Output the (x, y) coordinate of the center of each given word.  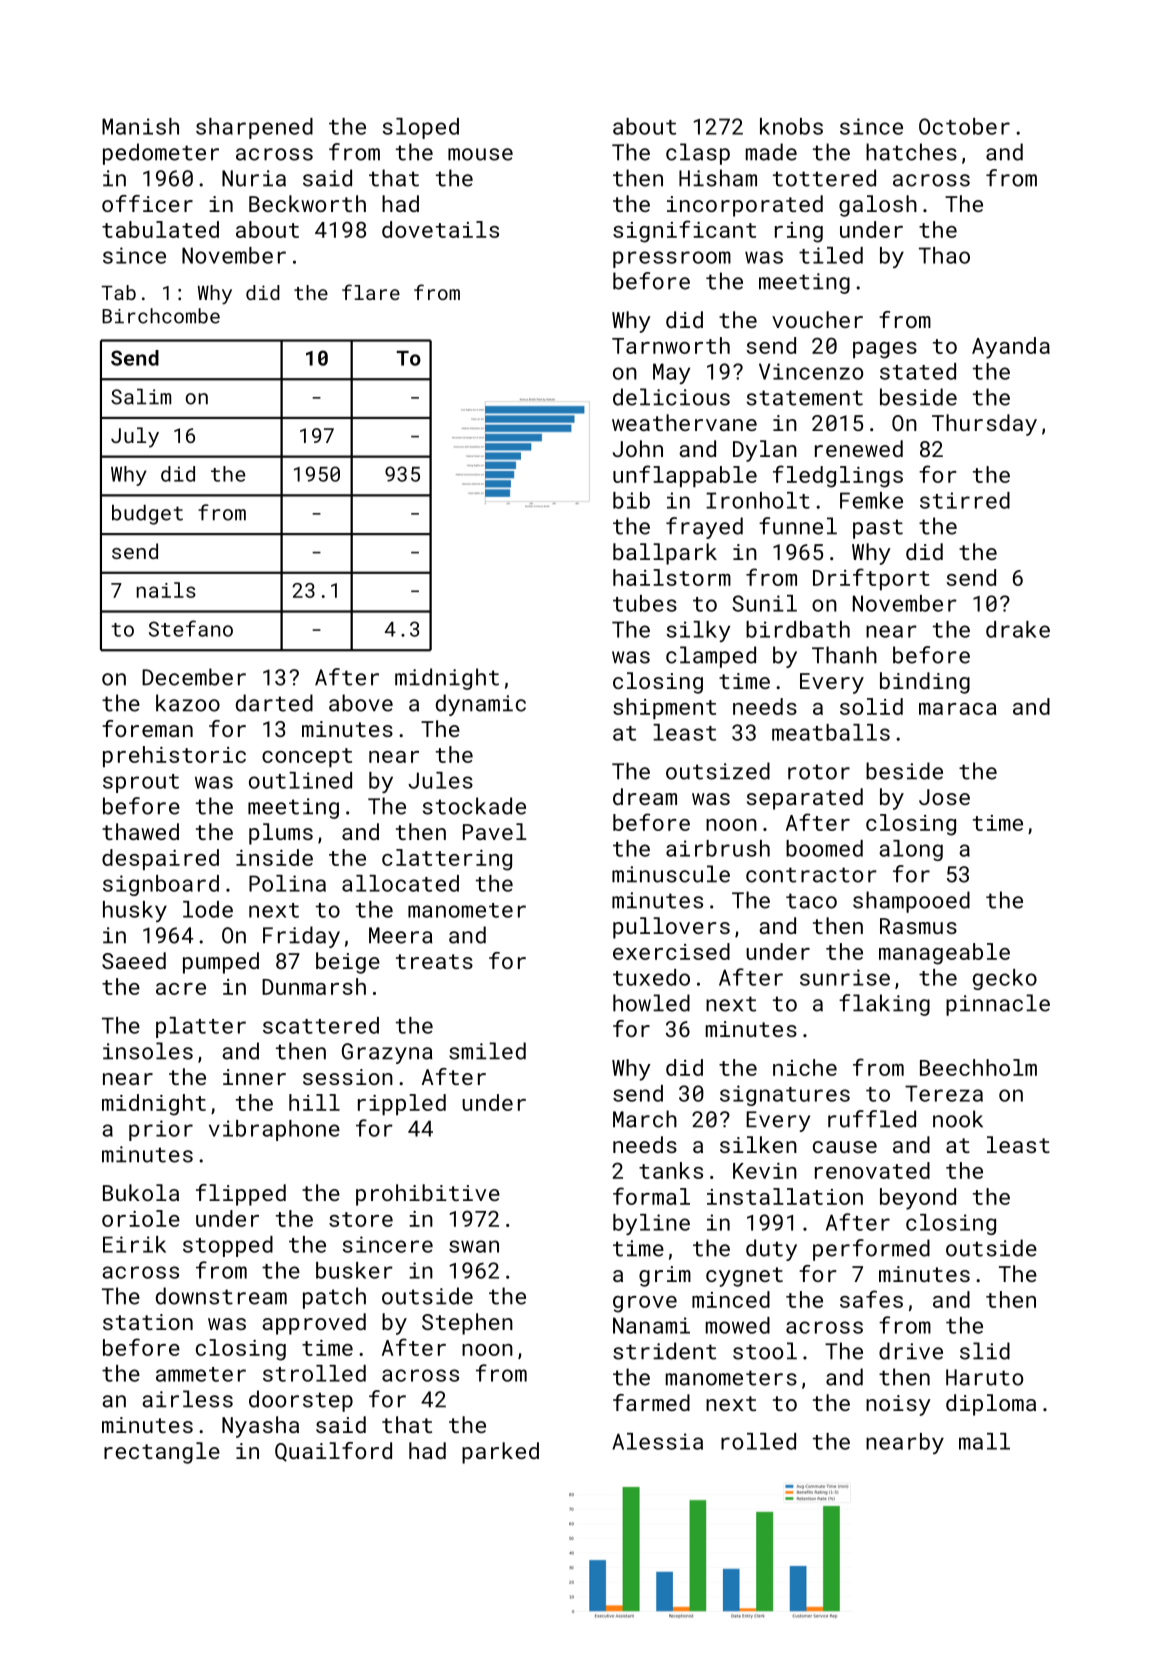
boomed (824, 848)
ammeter (201, 1374)
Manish (140, 126)
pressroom (672, 259)
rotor (819, 772)
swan (474, 1246)
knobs (791, 126)
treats (434, 961)
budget (147, 515)
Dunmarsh (314, 986)
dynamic (481, 705)
